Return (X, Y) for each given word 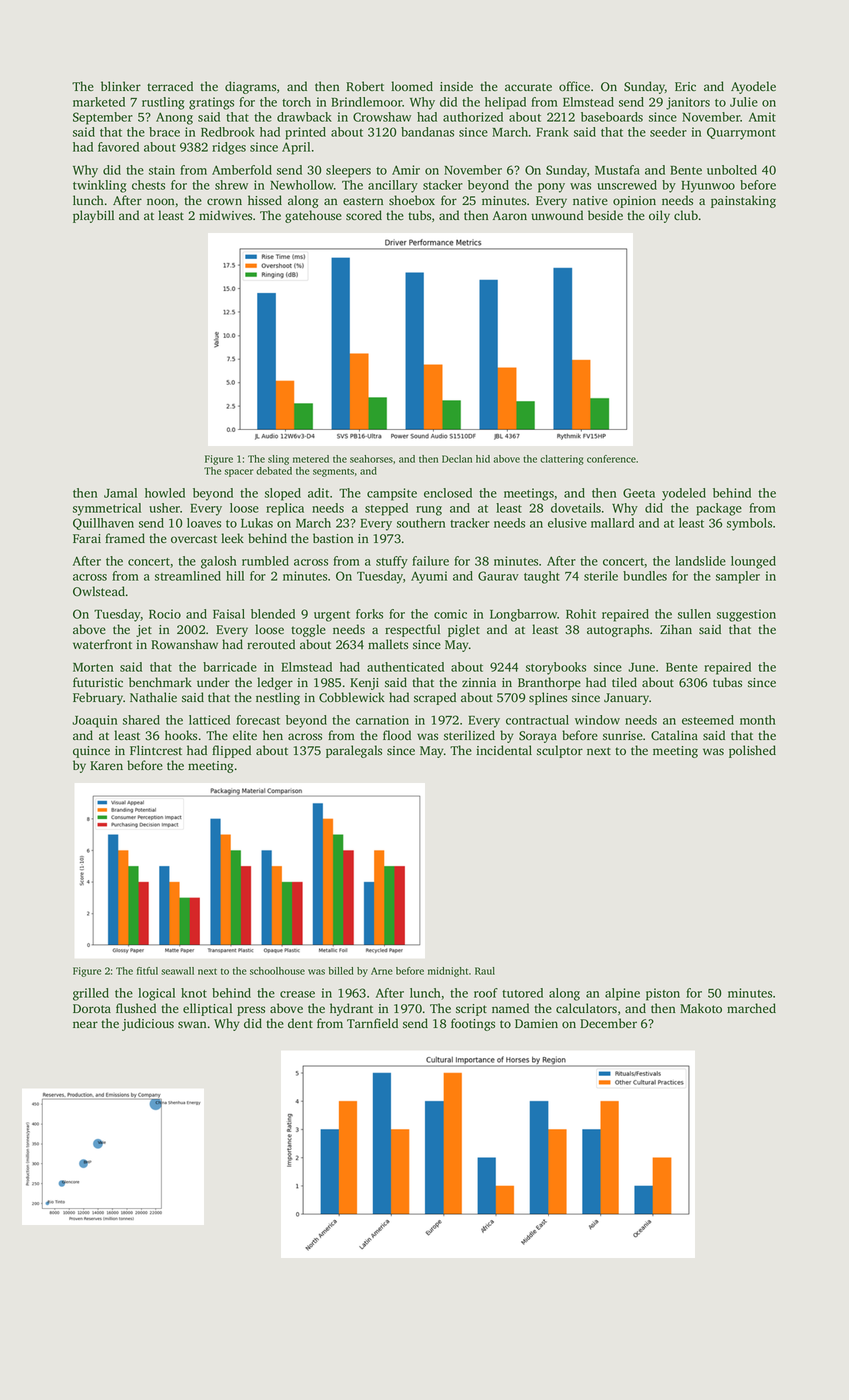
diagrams (250, 87)
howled (165, 493)
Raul (485, 971)
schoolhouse (277, 971)
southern (421, 523)
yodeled (684, 494)
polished (752, 751)
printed (306, 133)
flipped (231, 751)
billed (341, 971)
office (574, 86)
